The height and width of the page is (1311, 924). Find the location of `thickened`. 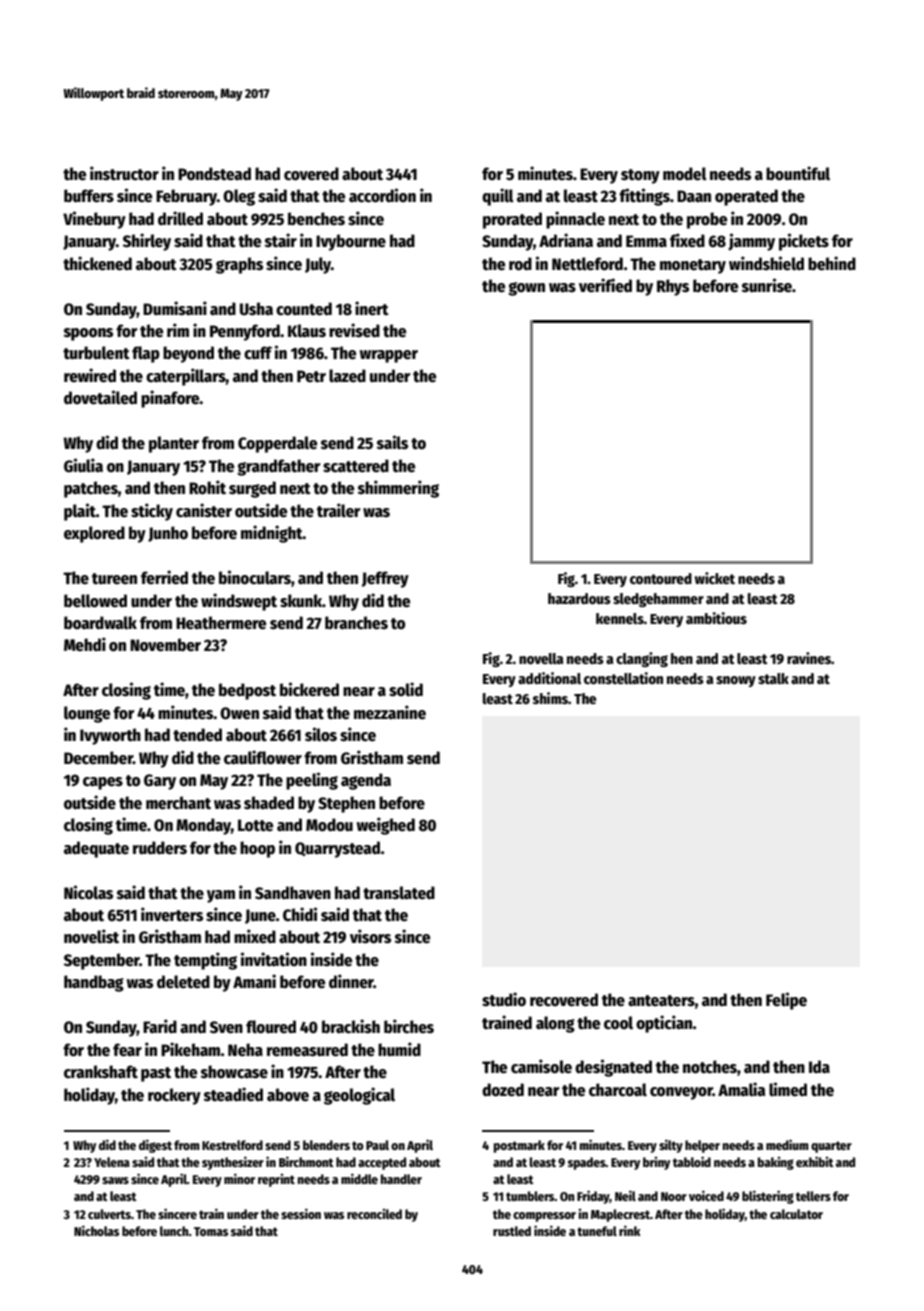

thickened is located at coordinates (97, 263).
